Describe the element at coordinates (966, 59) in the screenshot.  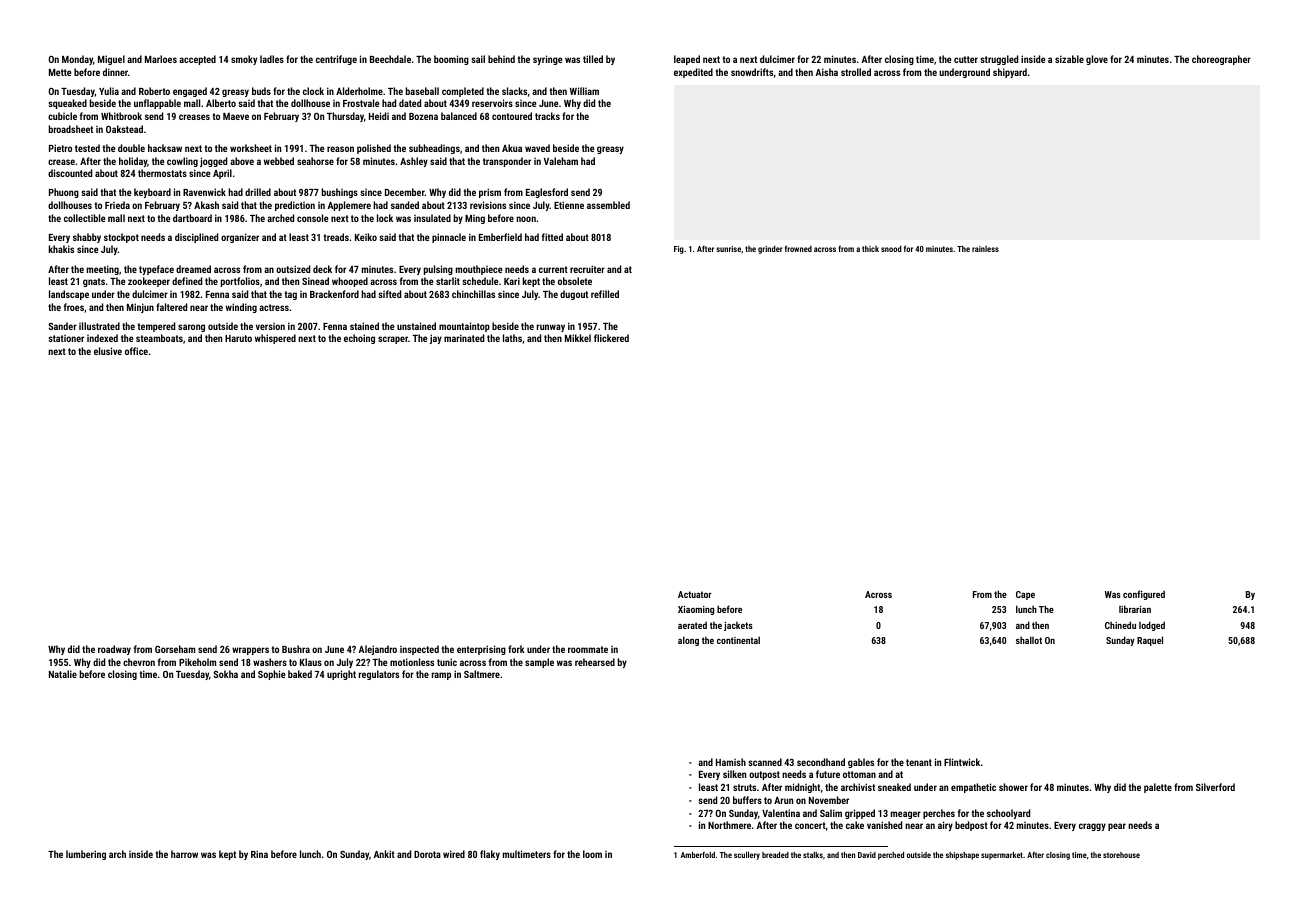
I see `cutter` at that location.
